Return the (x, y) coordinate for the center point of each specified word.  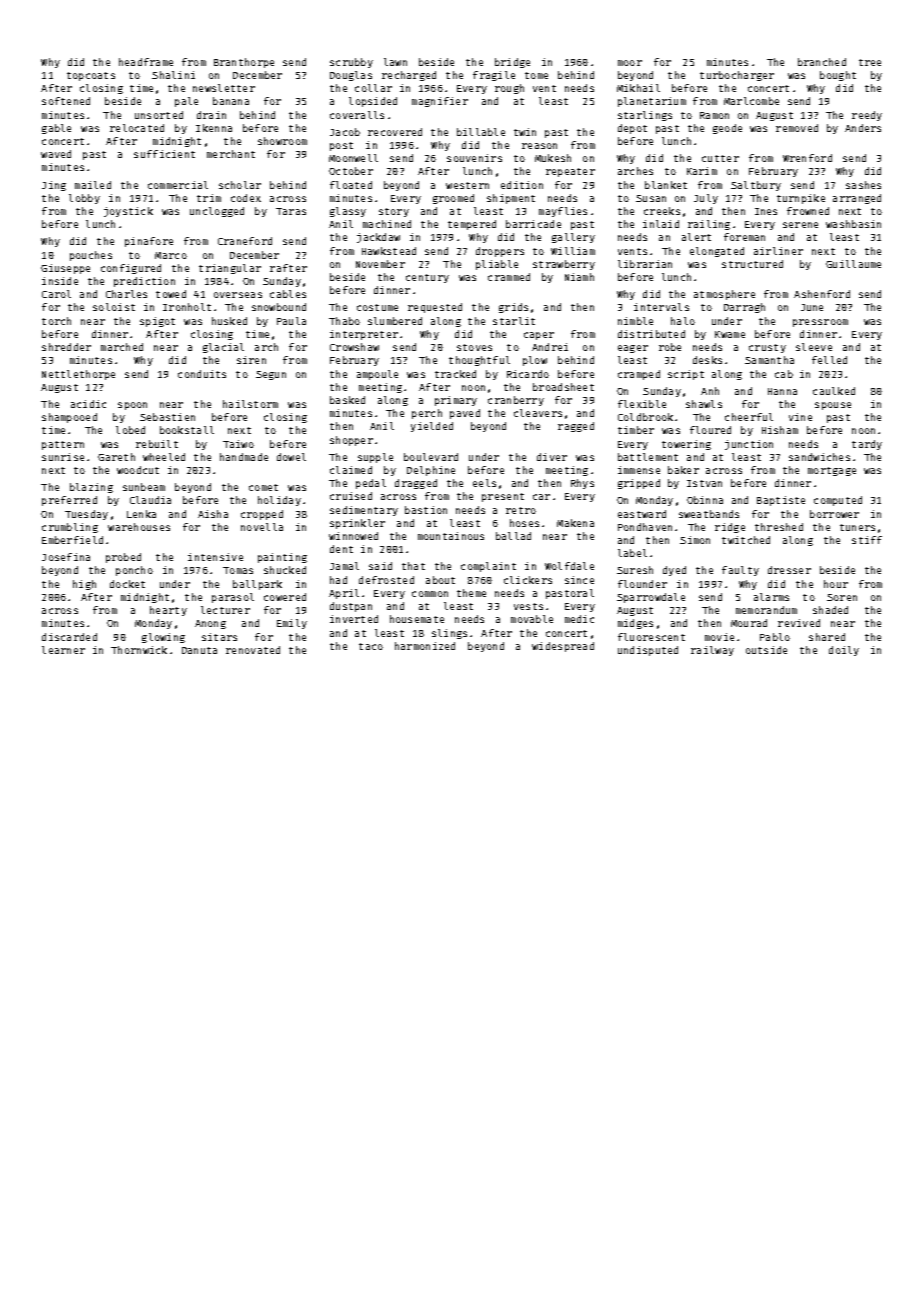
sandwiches (819, 457)
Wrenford (807, 158)
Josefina (66, 557)
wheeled (164, 457)
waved (56, 154)
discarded (69, 637)
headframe (146, 62)
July (706, 199)
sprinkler (357, 524)
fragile (494, 76)
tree (870, 62)
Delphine (431, 471)
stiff (867, 540)
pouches (91, 256)
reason (539, 146)
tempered (472, 225)
